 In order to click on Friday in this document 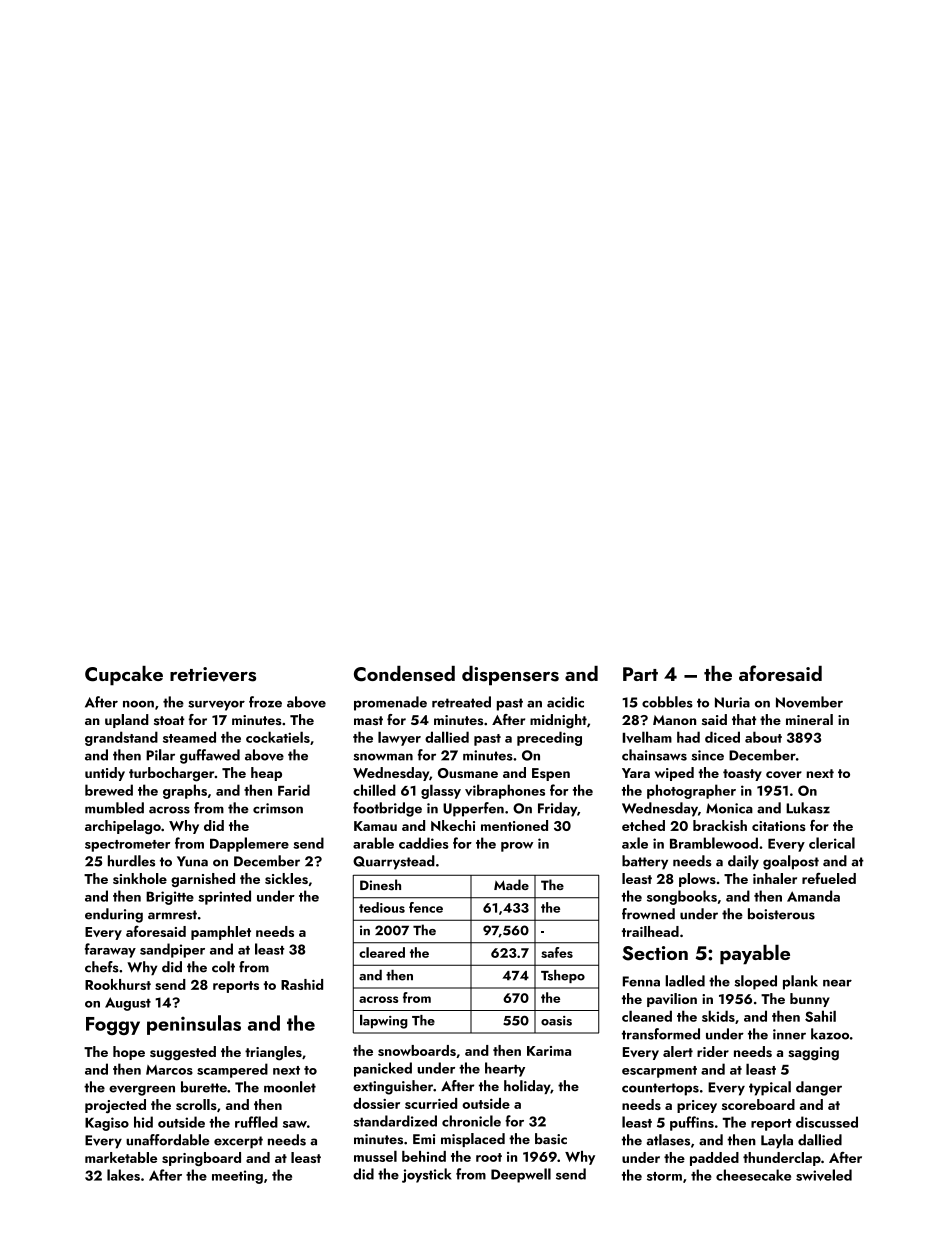, I will do `click(557, 809)`.
